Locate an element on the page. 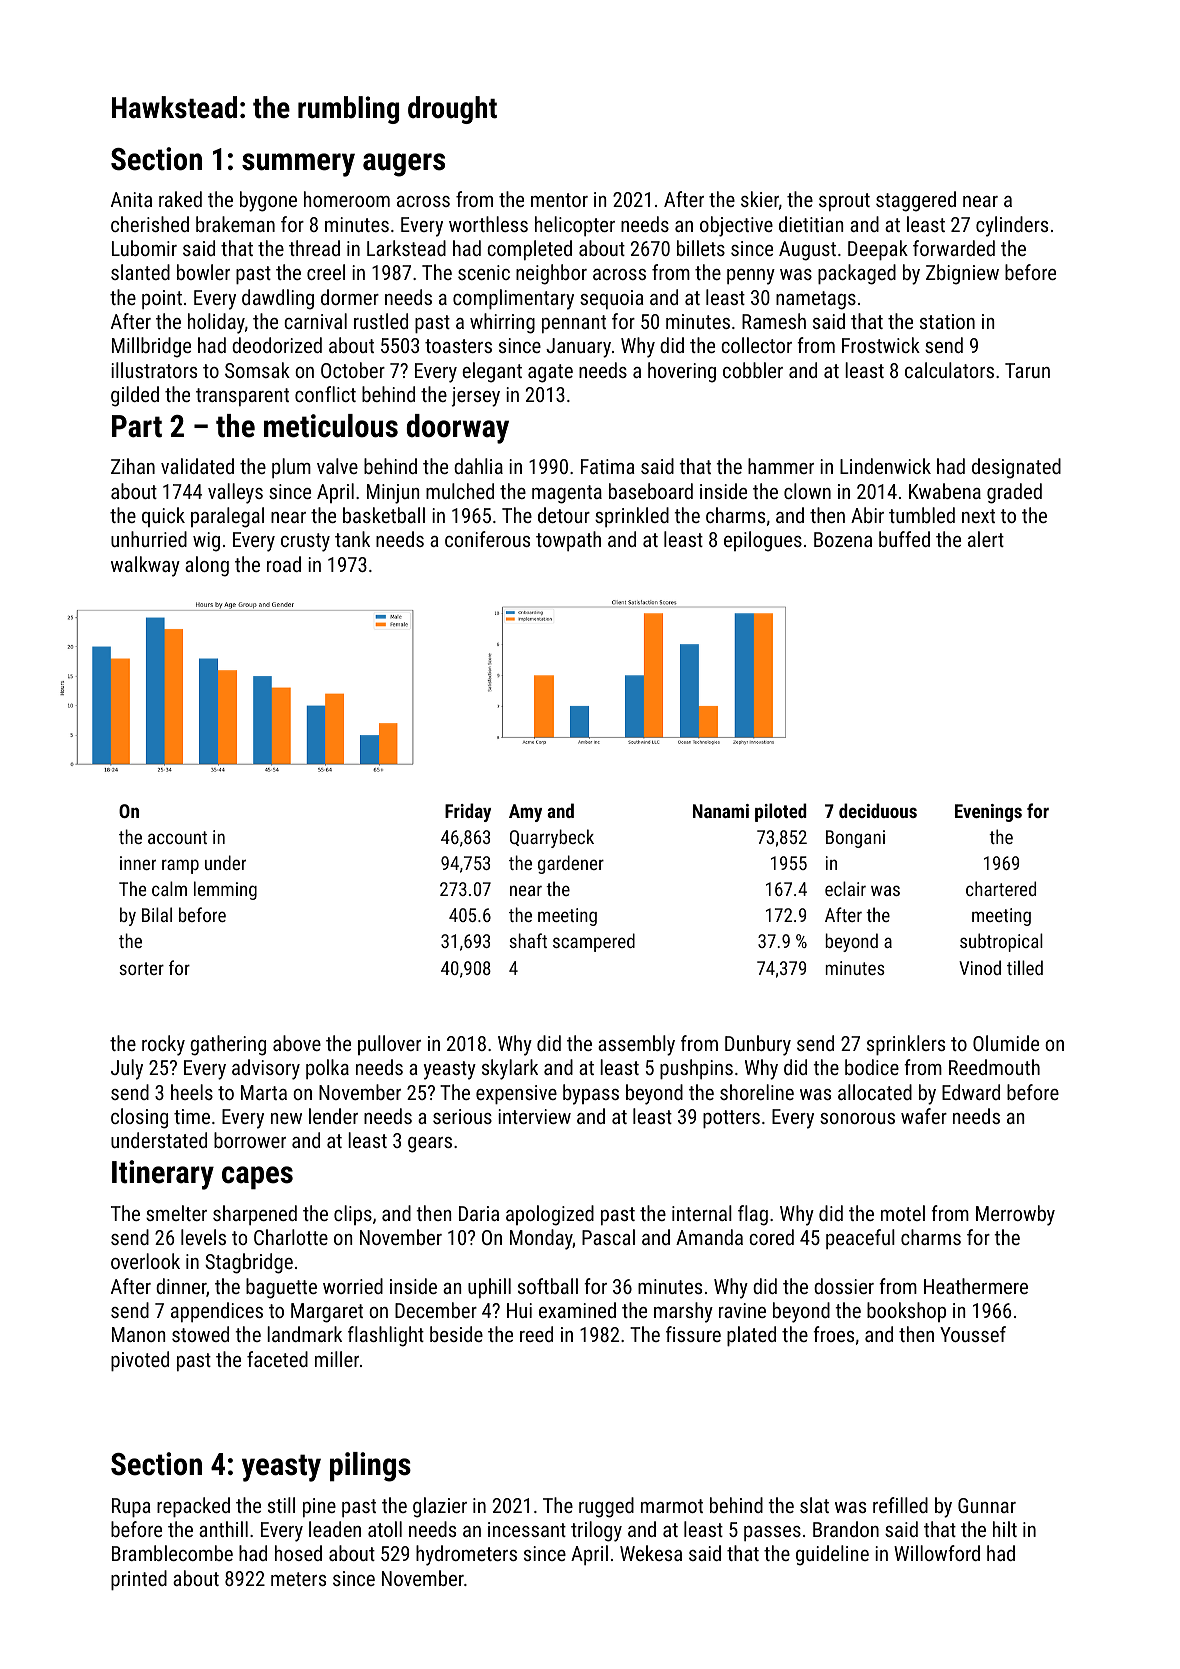 The width and height of the image is (1180, 1669). raked is located at coordinates (180, 199).
